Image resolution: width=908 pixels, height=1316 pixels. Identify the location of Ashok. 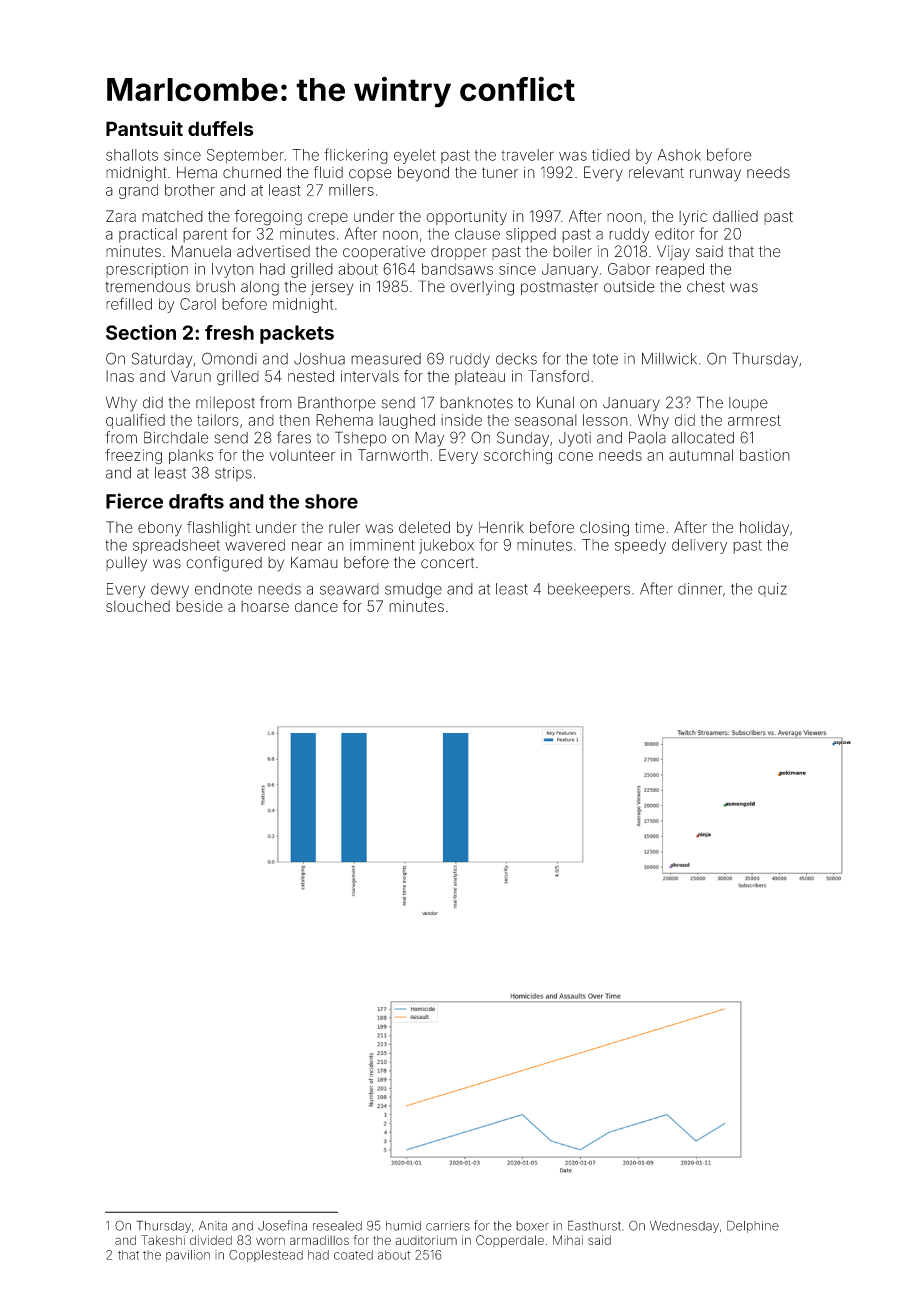
(679, 155).
